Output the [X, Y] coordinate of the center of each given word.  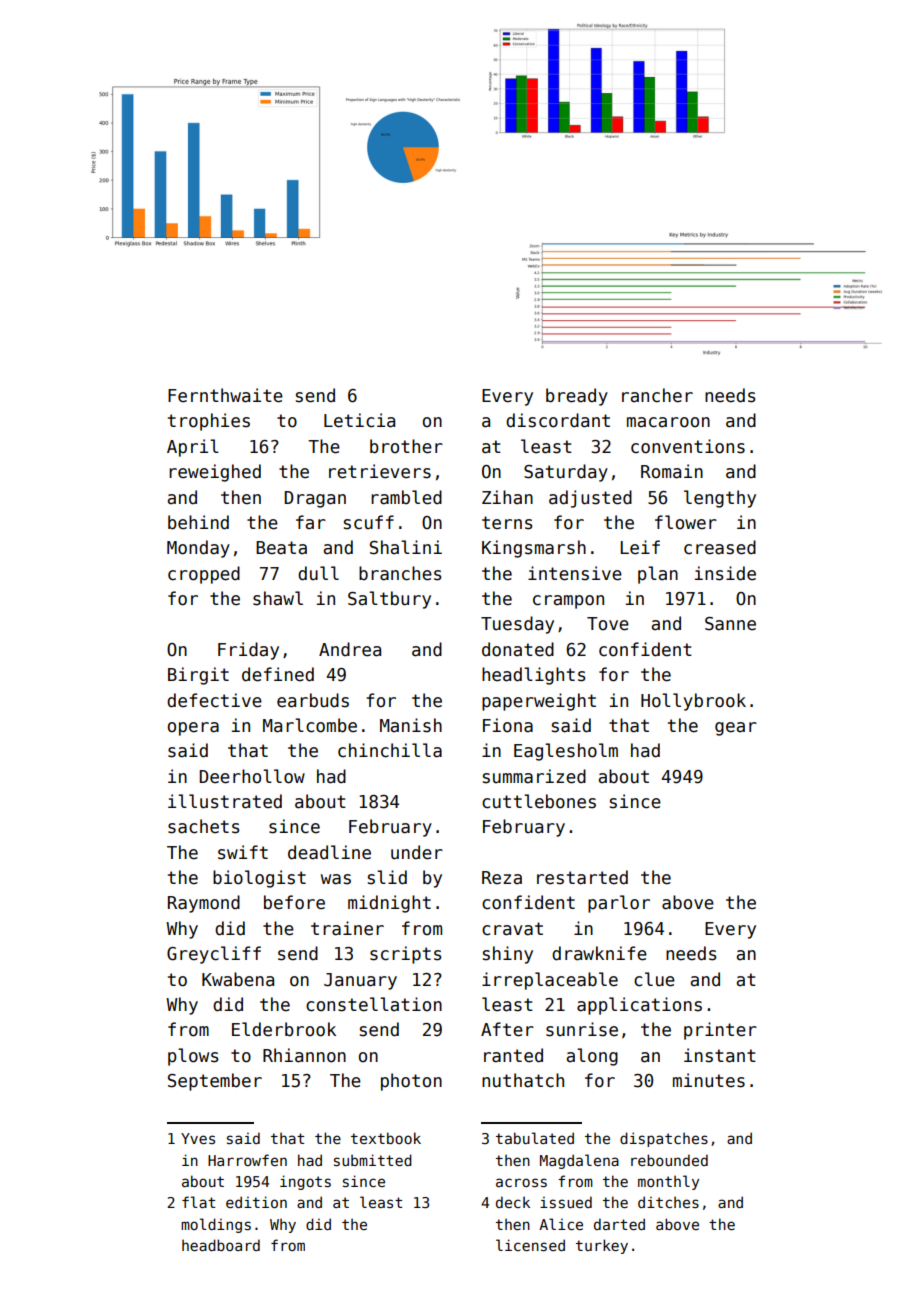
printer [720, 1031]
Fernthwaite [225, 395]
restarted [582, 877]
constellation [374, 1004]
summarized [534, 776]
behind [198, 522]
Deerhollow [252, 776]
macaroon [668, 422]
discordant [558, 420]
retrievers [380, 471]
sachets [204, 826]
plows [193, 1057]
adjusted [590, 499]
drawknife [599, 953]
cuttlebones [539, 801]
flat [198, 1202]
